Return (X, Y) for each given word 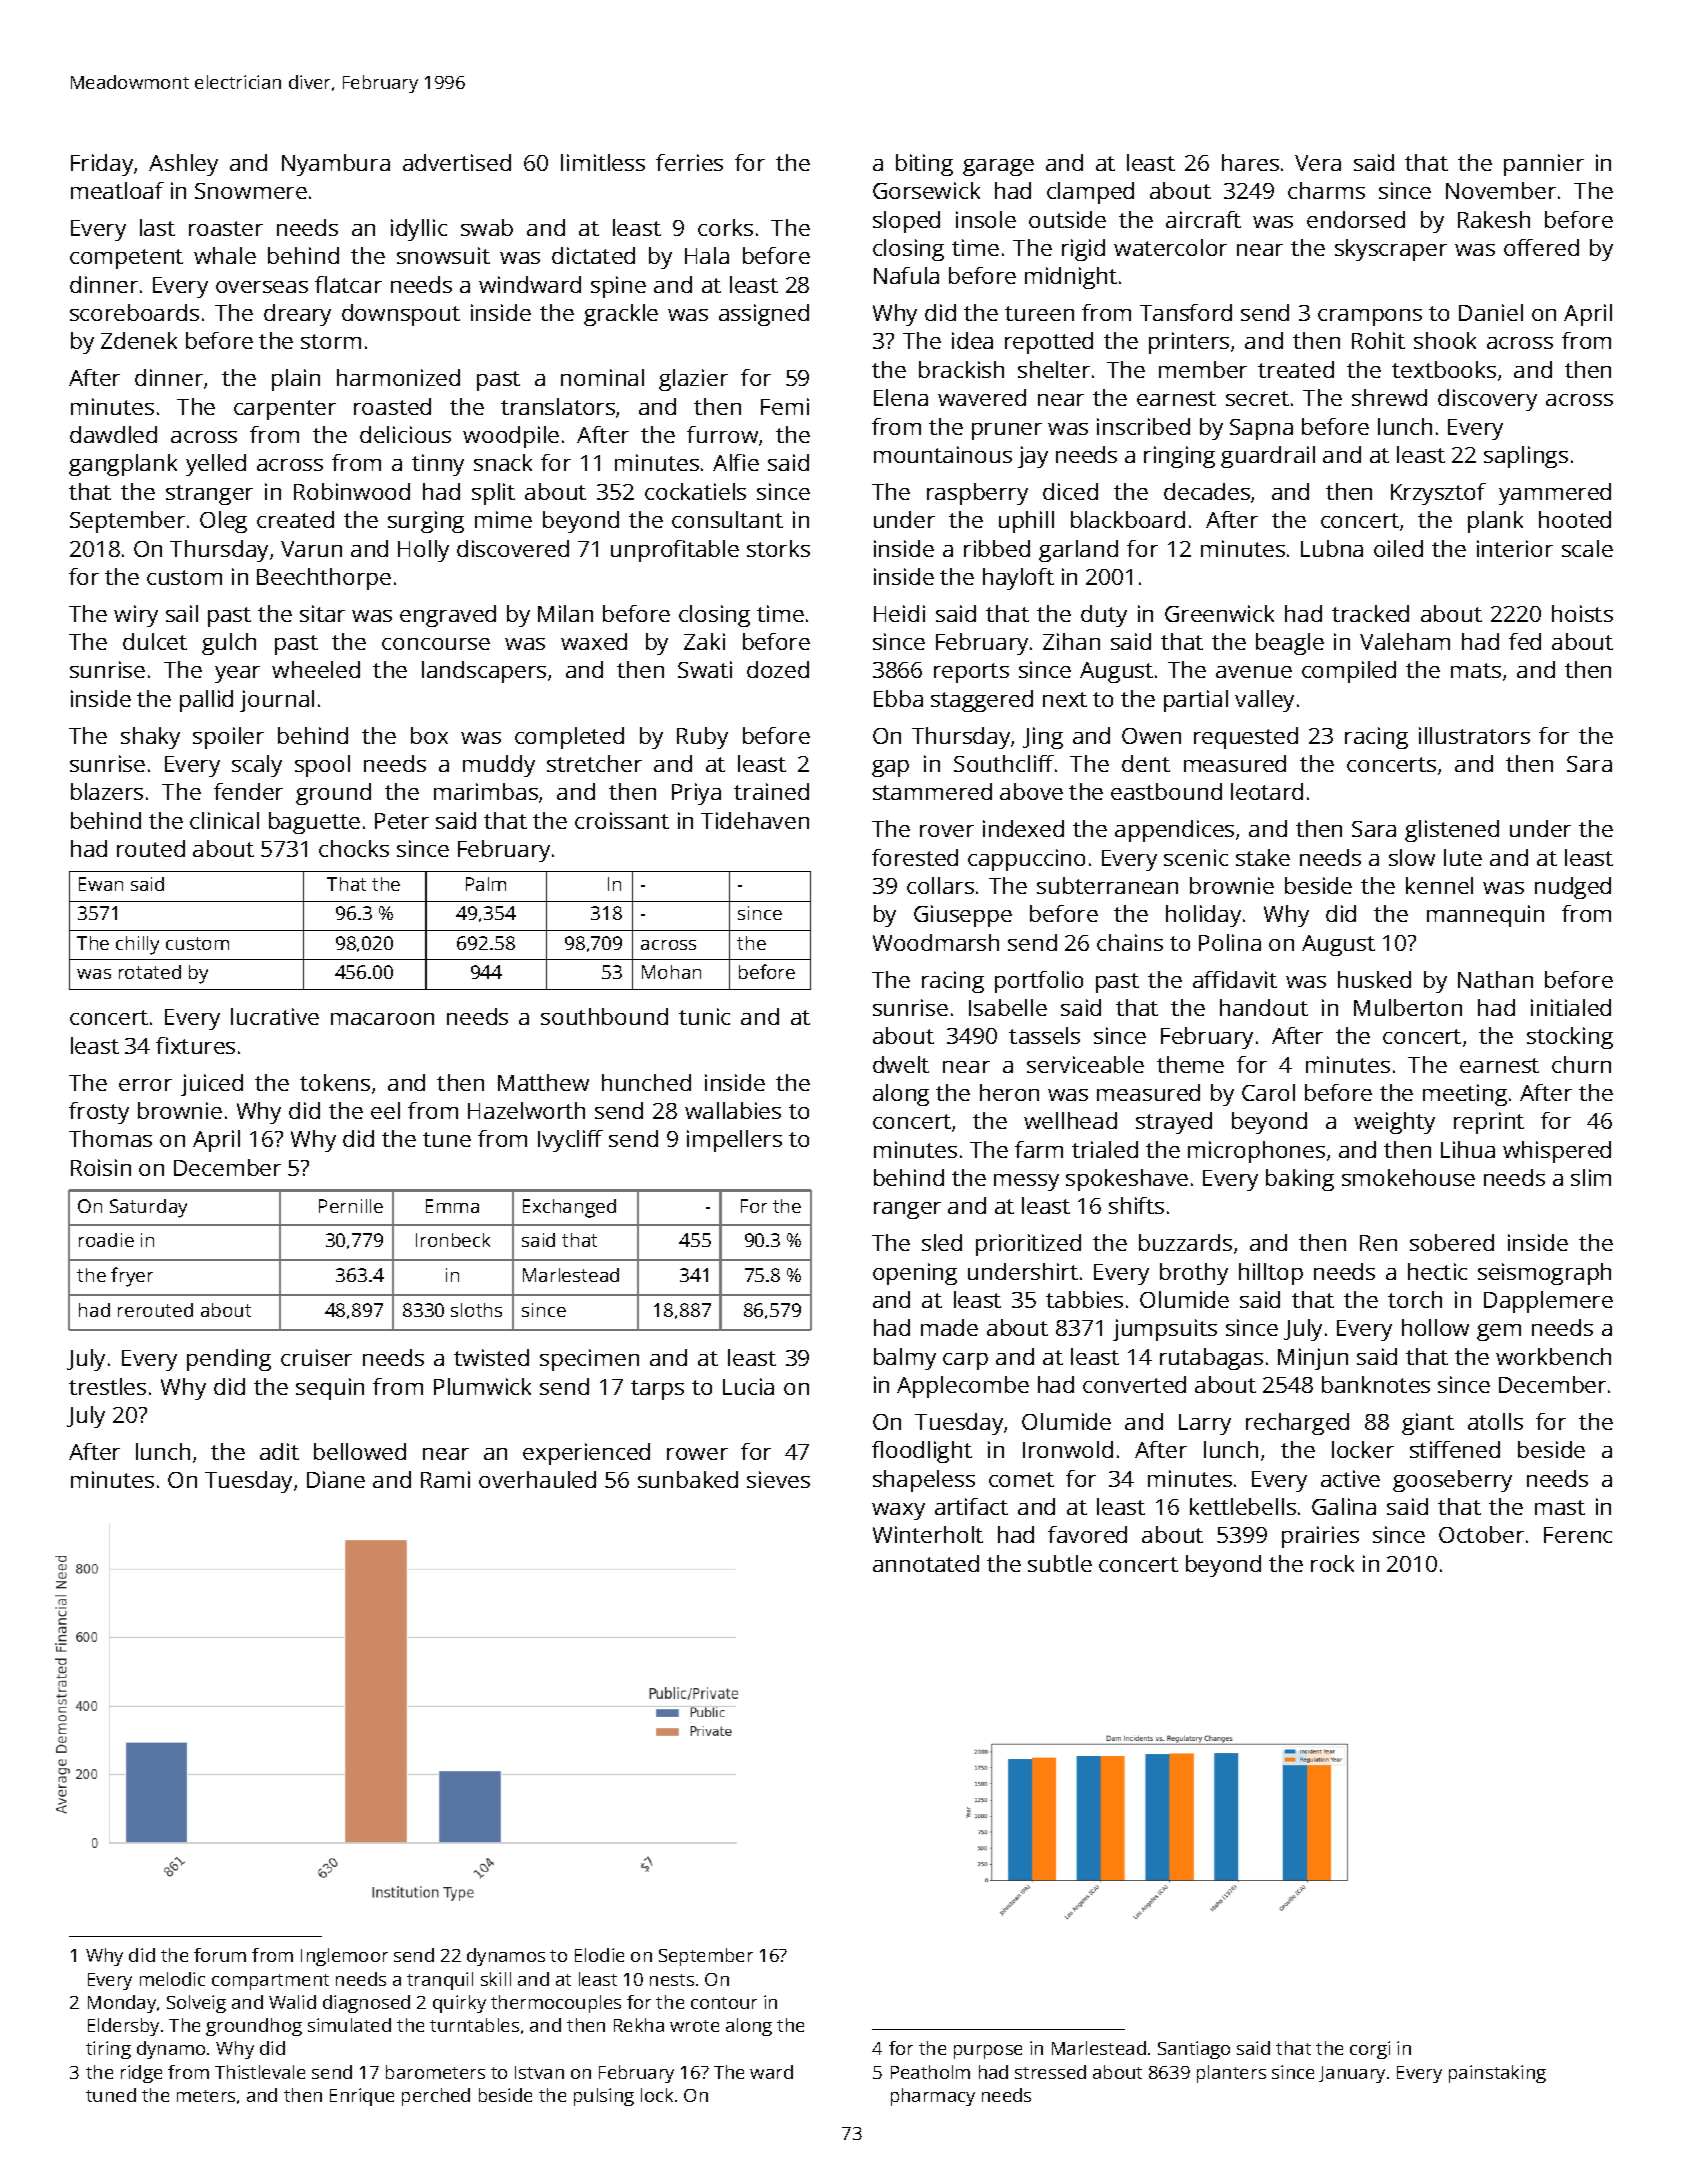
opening (915, 1274)
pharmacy (933, 2097)
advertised (457, 162)
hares (1250, 162)
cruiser (316, 1357)
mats (1476, 670)
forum (220, 1955)
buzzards (1185, 1242)
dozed (778, 669)
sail (182, 613)
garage (998, 167)
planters (1231, 2074)
